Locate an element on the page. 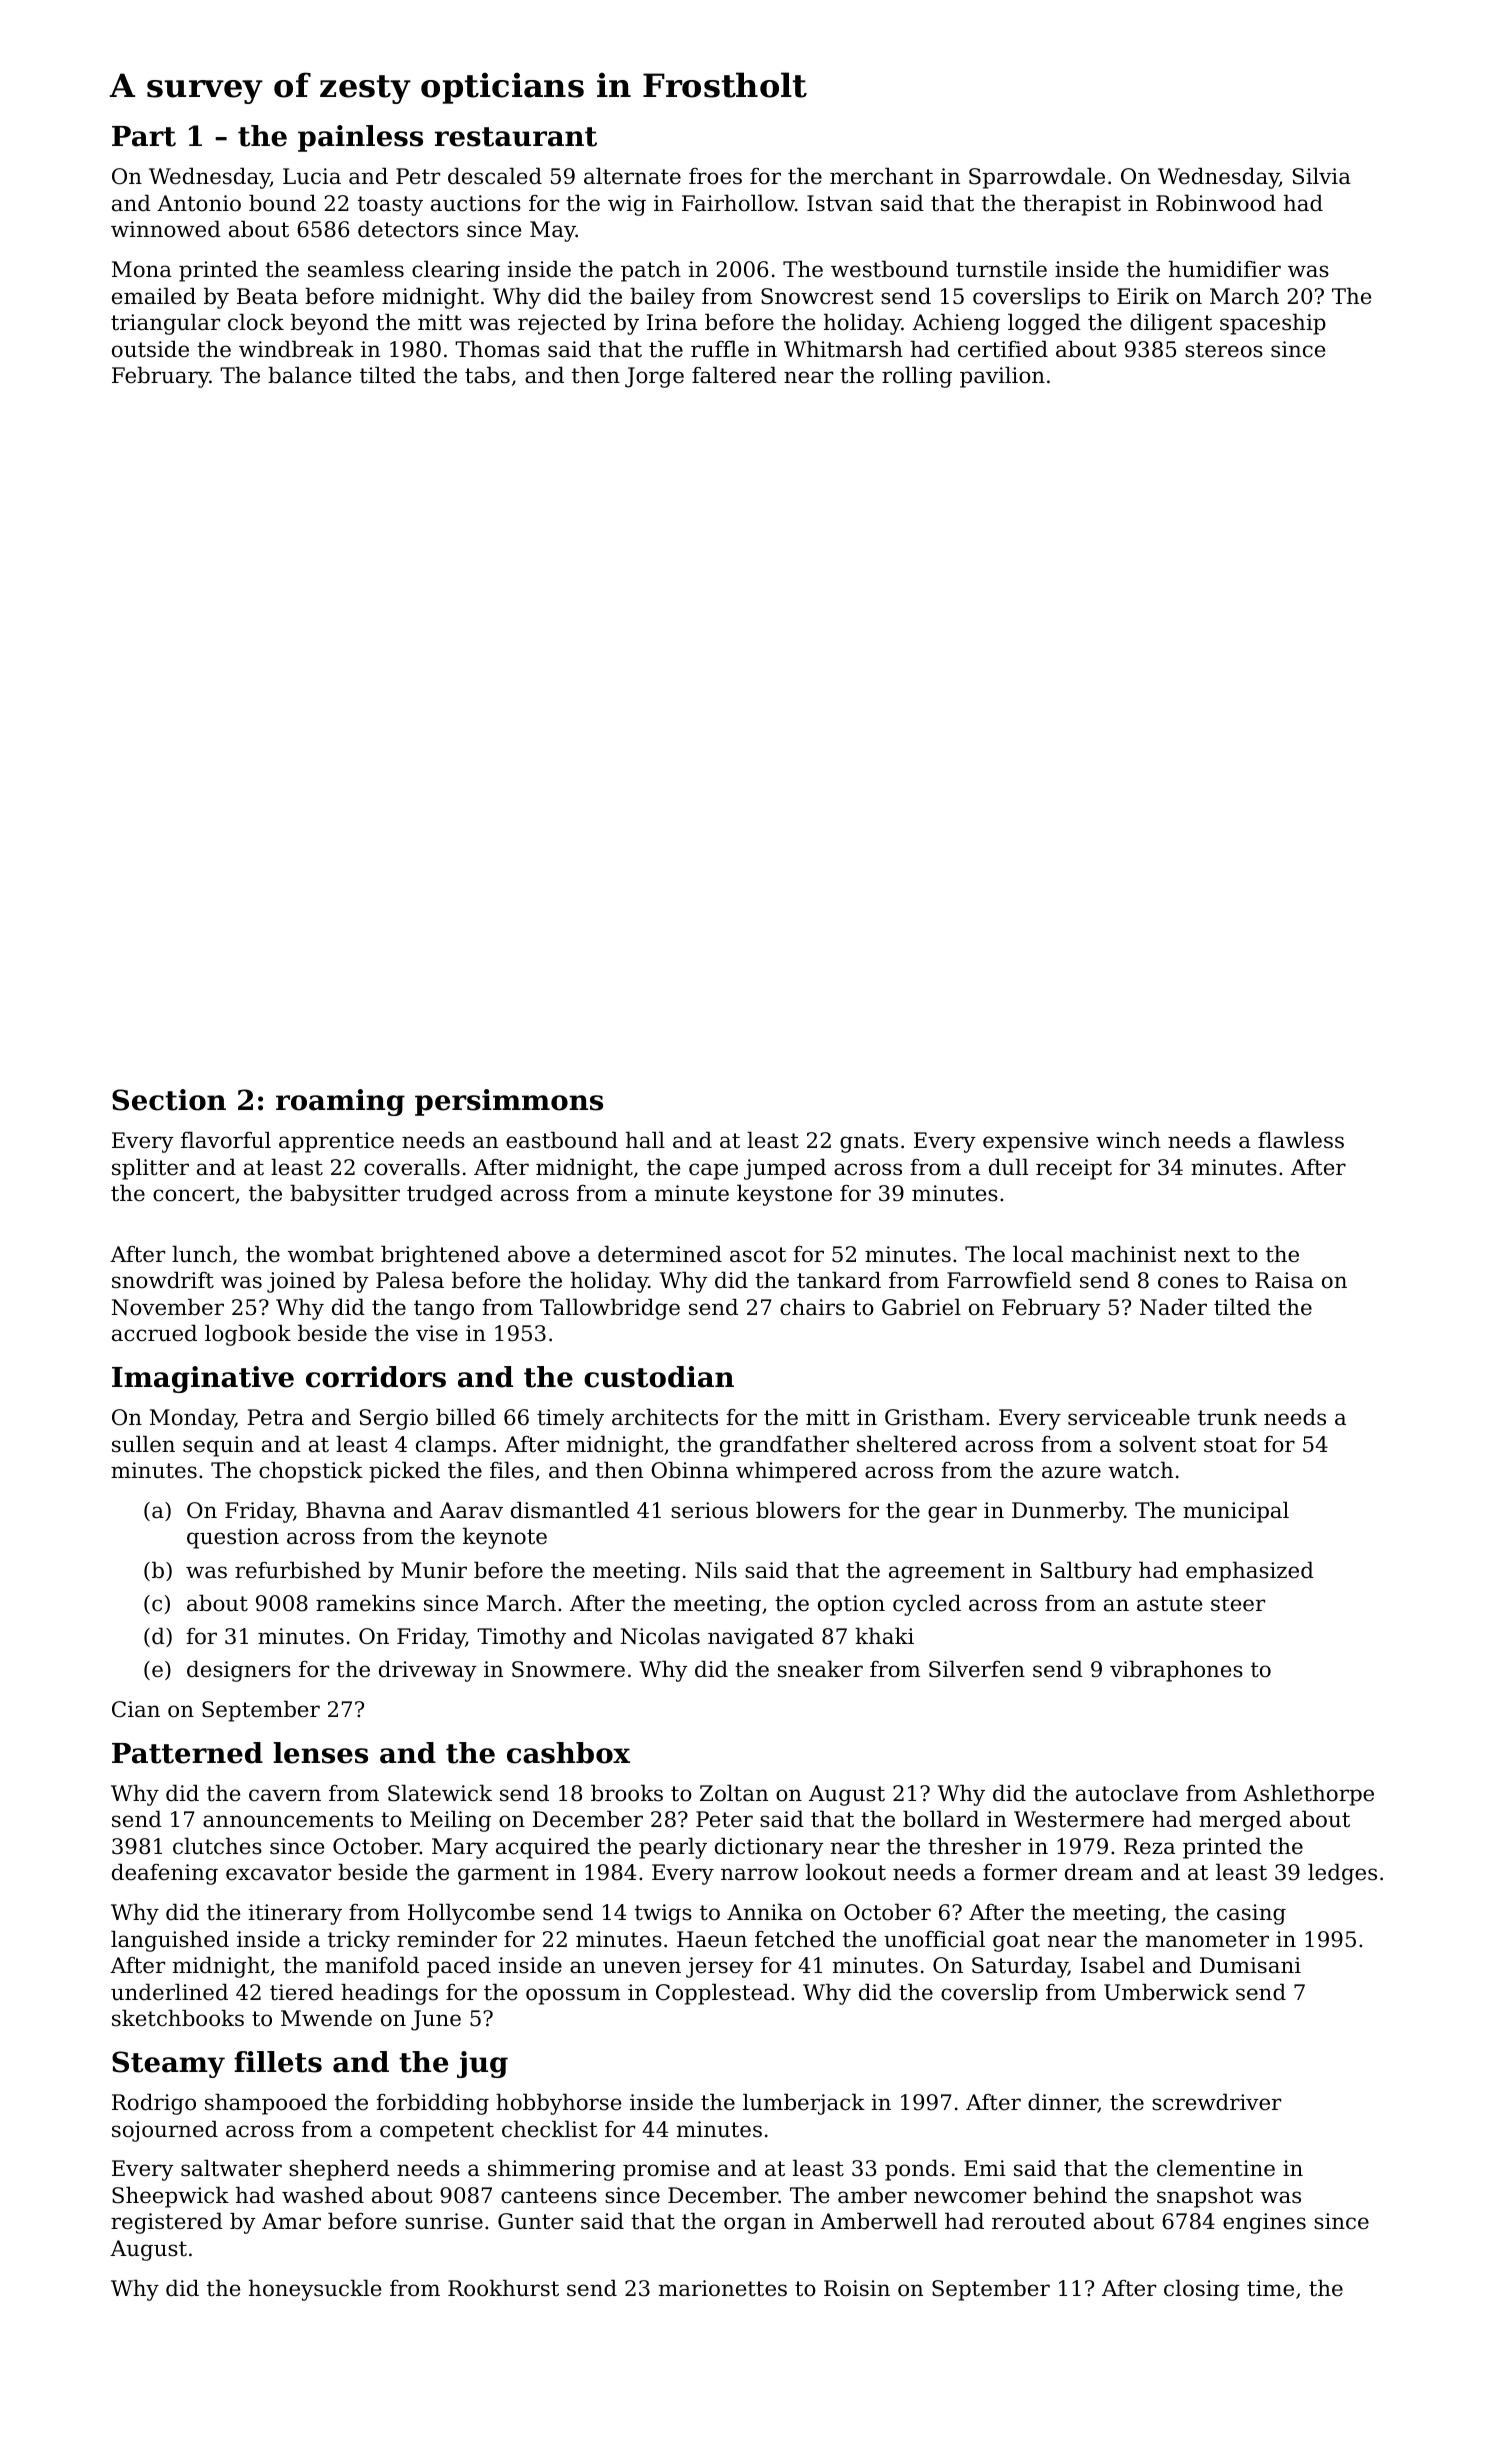  tabs is located at coordinates (487, 375).
